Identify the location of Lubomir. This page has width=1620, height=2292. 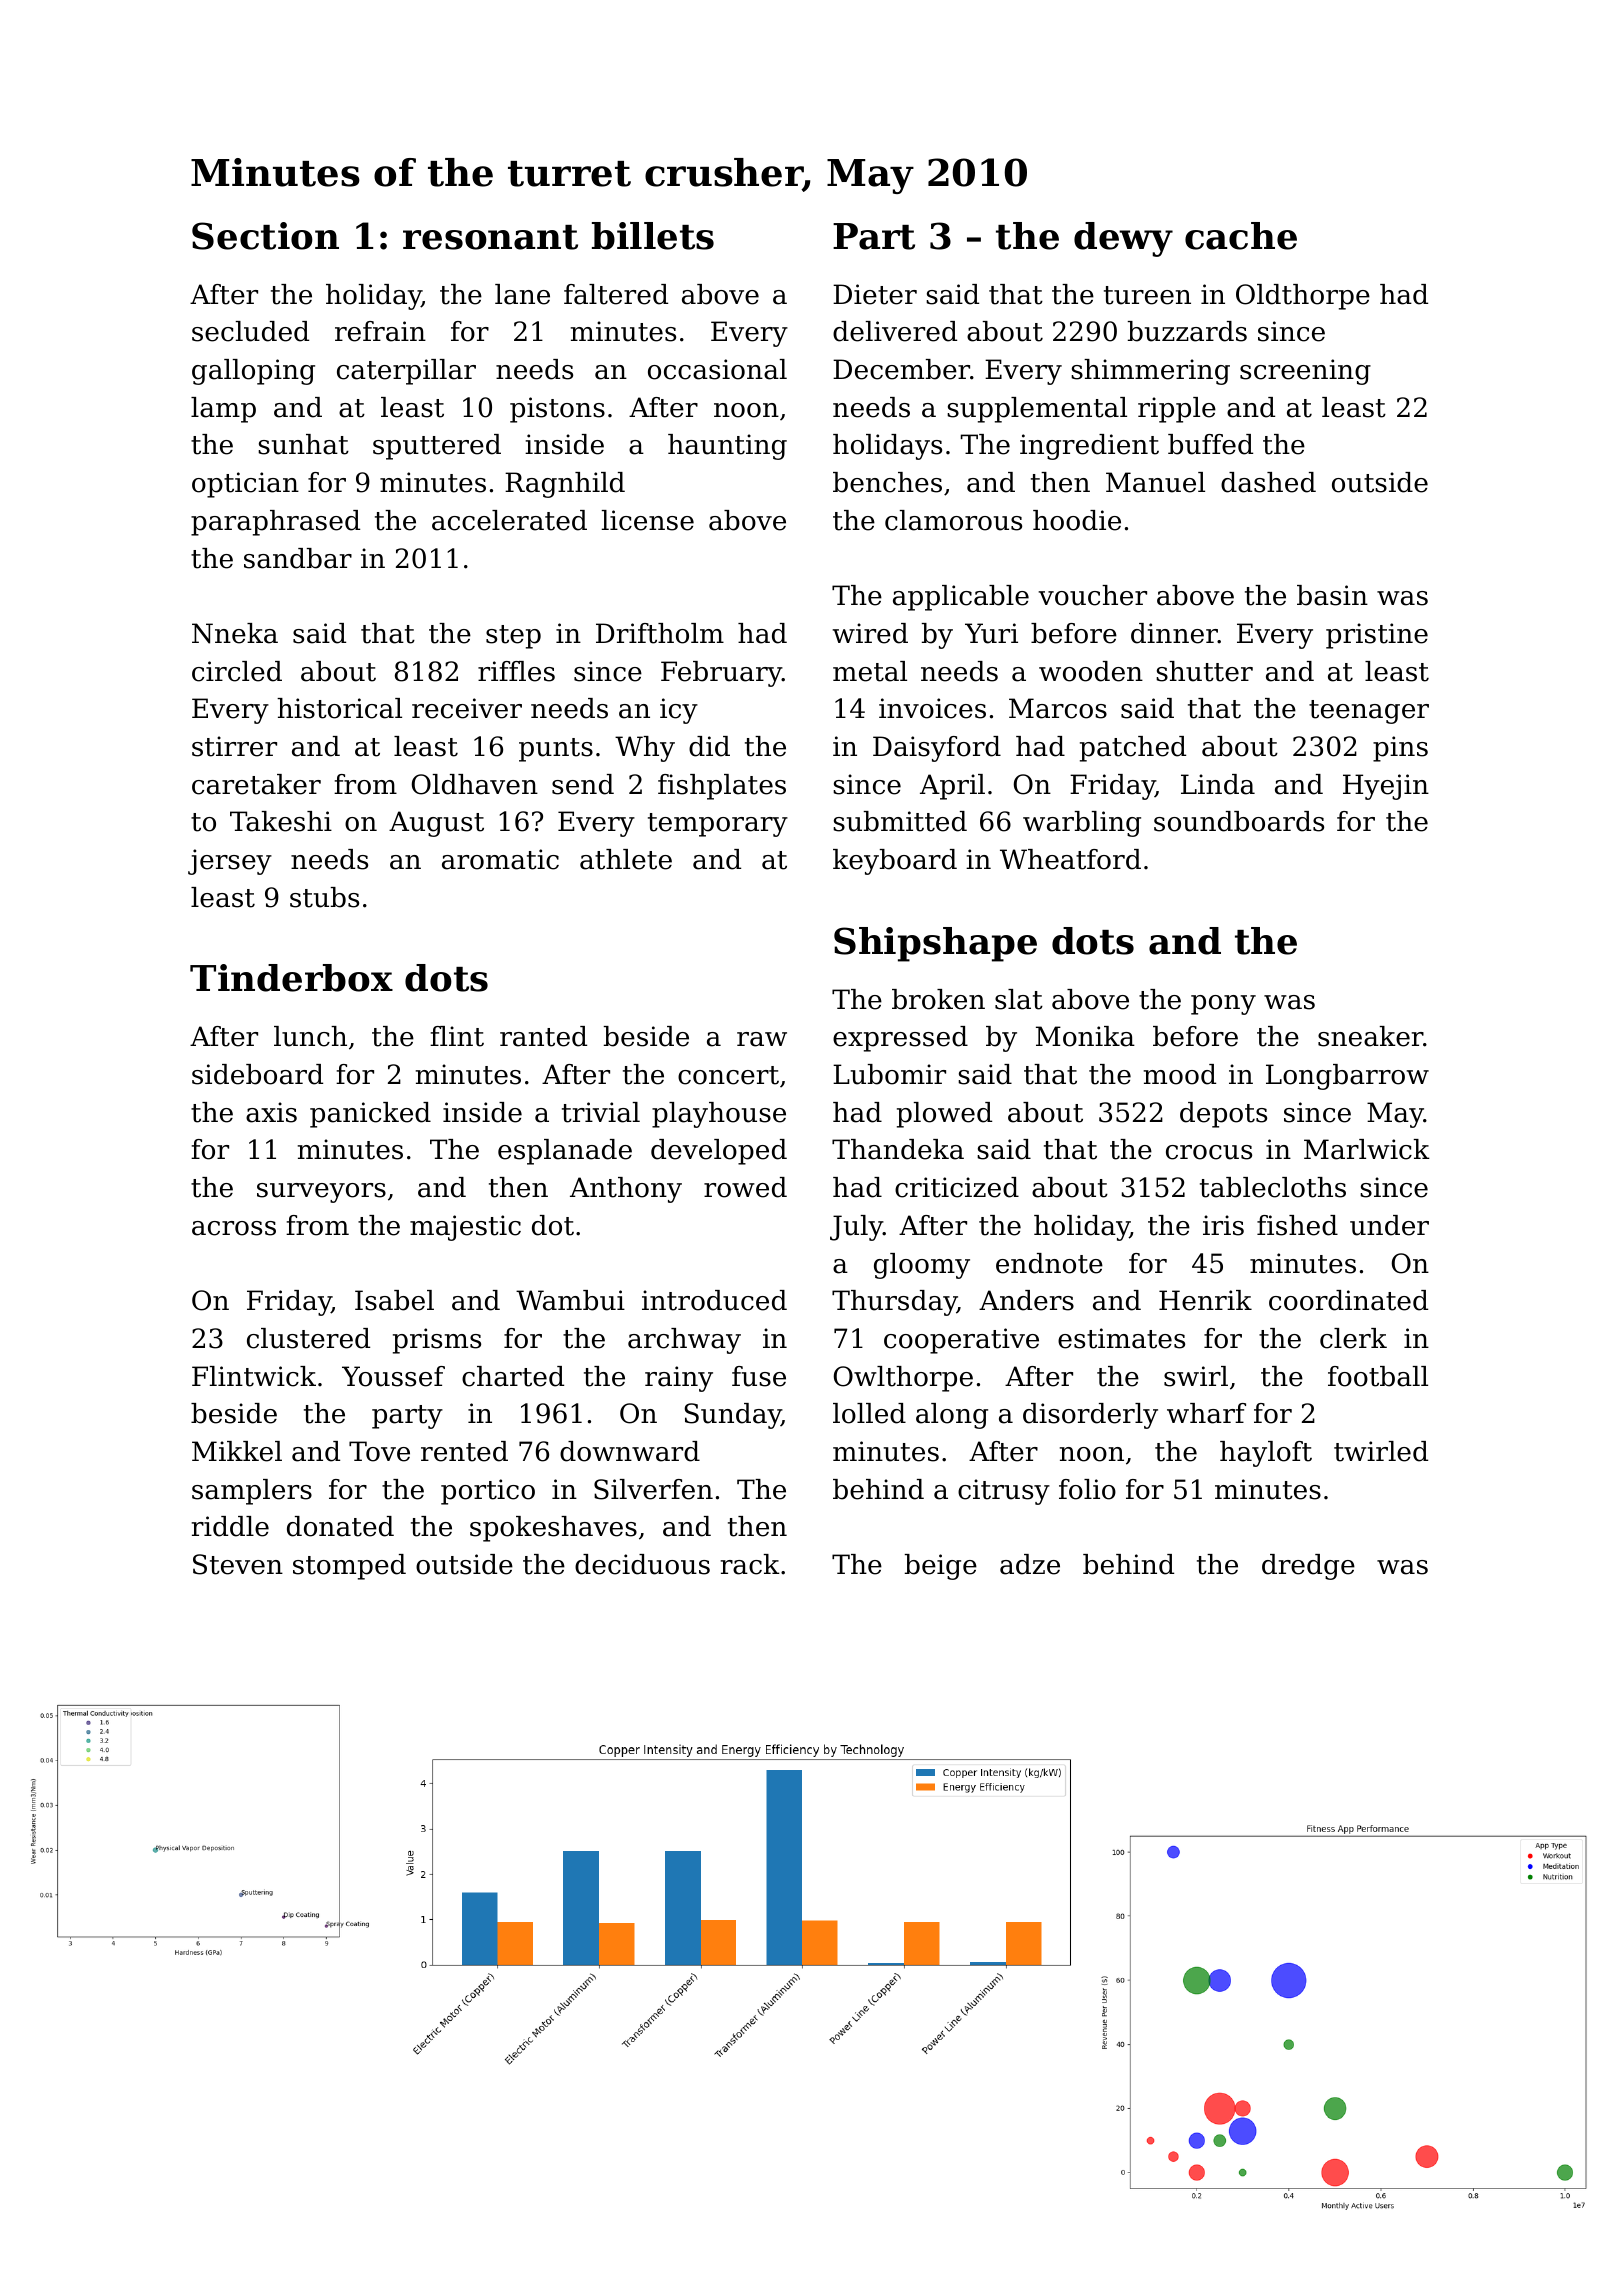
(889, 1074).
